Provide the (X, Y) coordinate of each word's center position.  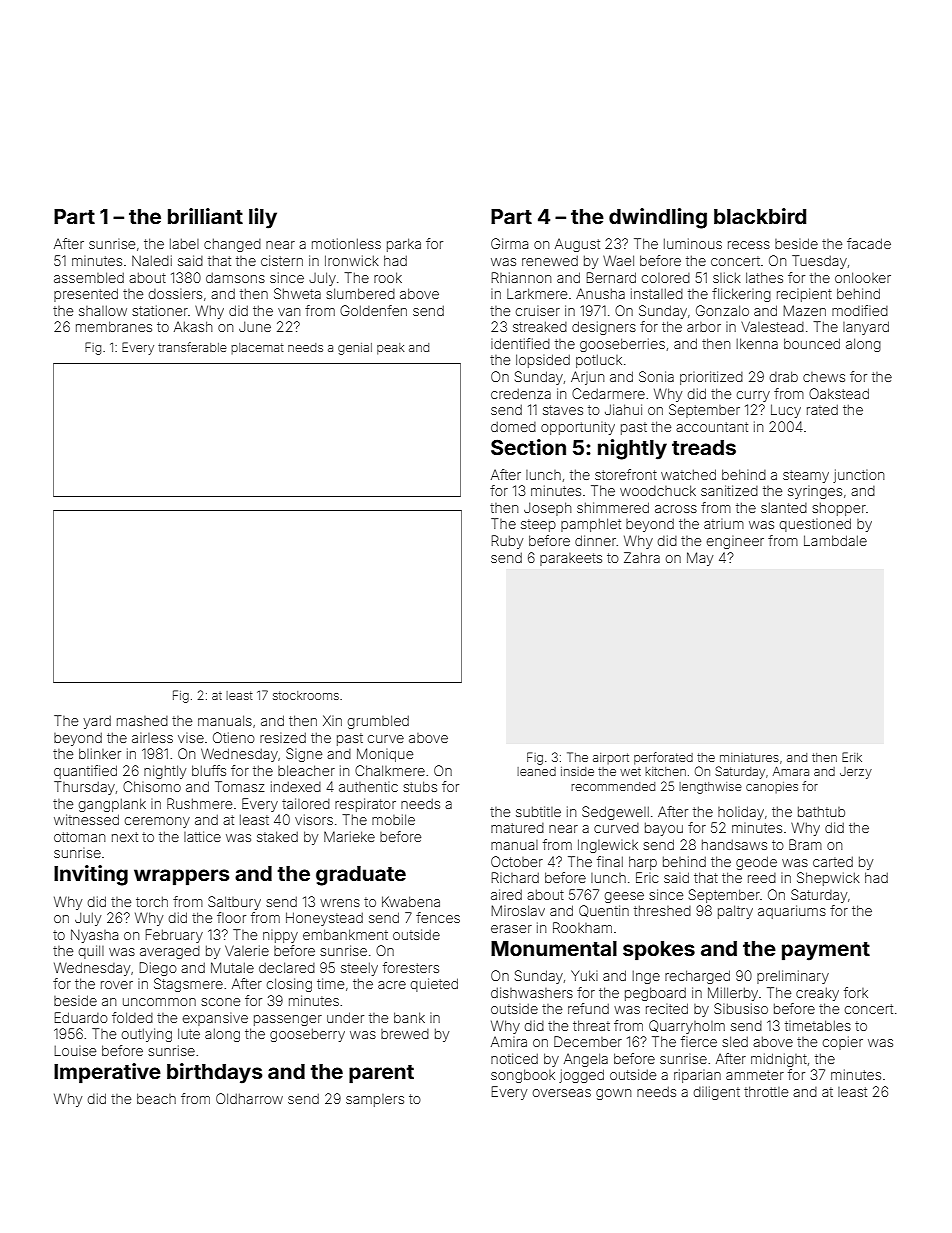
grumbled (378, 722)
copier (843, 1043)
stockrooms (306, 695)
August (577, 245)
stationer (160, 310)
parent (381, 1074)
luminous (693, 243)
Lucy (786, 411)
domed (513, 426)
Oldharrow (249, 1098)
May (700, 559)
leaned (536, 771)
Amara (791, 771)
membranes (114, 326)
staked (277, 836)
